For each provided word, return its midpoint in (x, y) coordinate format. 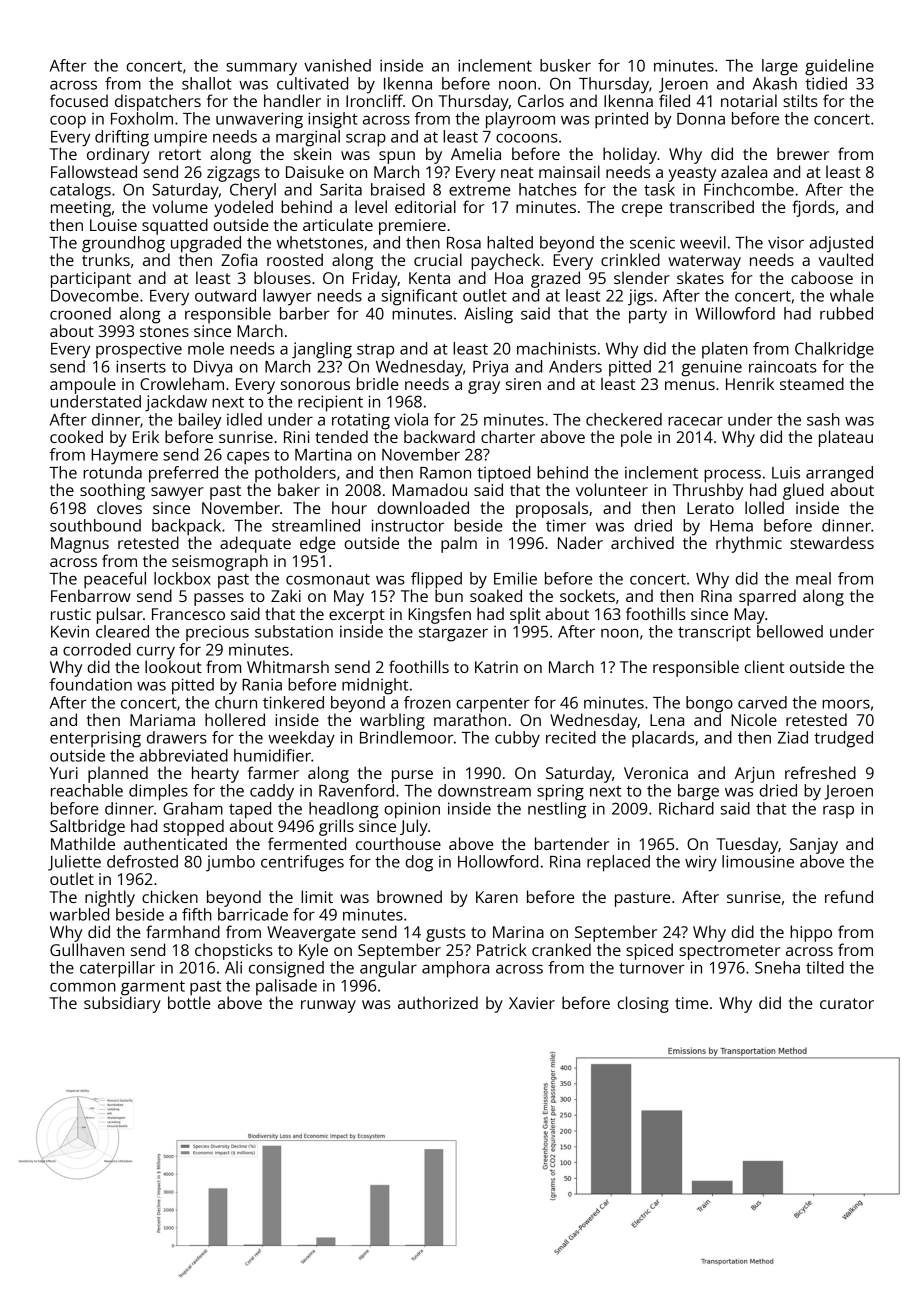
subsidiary (122, 1004)
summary (261, 69)
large (780, 67)
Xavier (532, 1003)
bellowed (790, 631)
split (525, 615)
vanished (337, 65)
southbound (95, 525)
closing (643, 1004)
